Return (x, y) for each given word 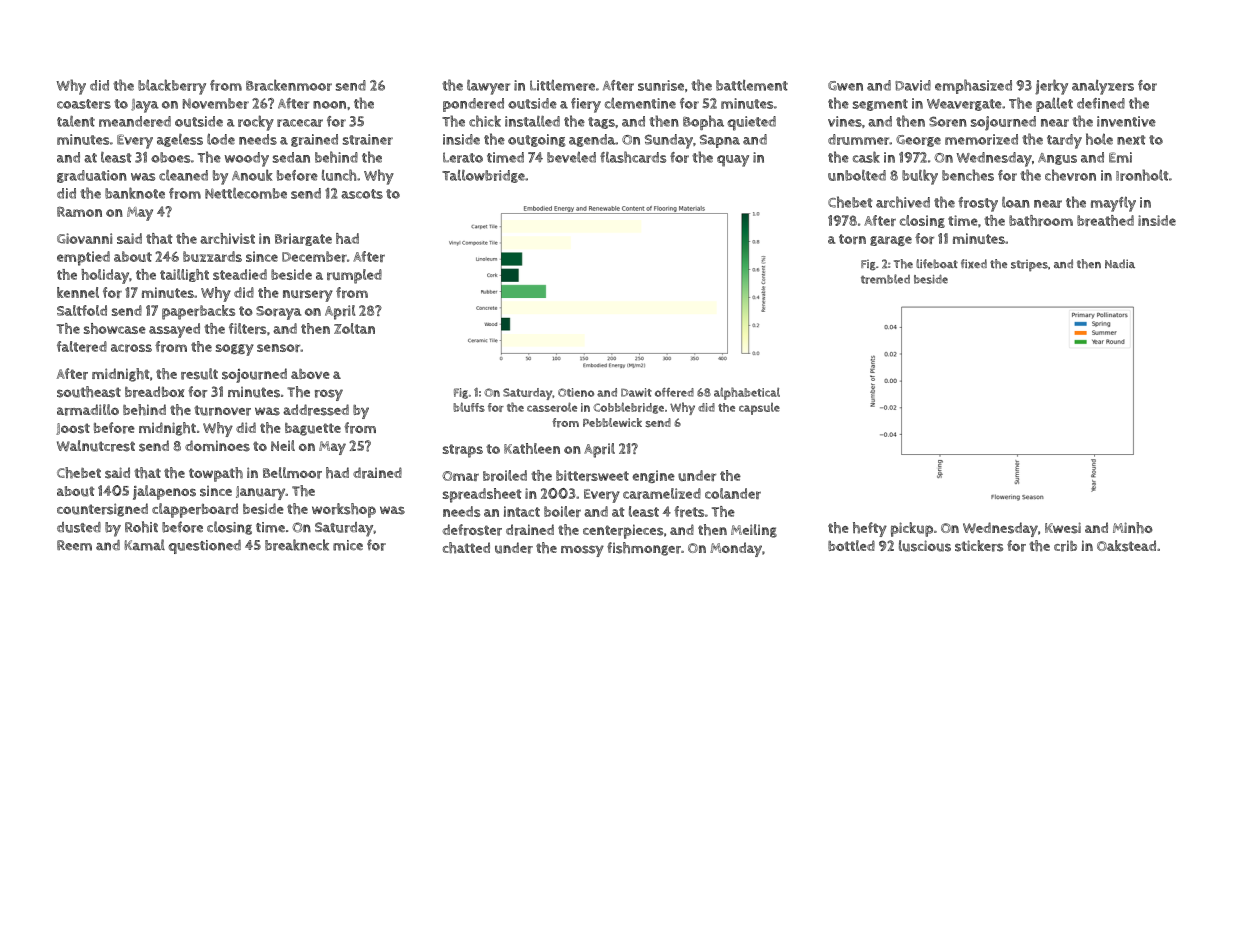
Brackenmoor (289, 85)
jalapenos (164, 492)
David (913, 85)
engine (653, 476)
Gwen (845, 86)
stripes (1029, 266)
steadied (240, 274)
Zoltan (354, 328)
